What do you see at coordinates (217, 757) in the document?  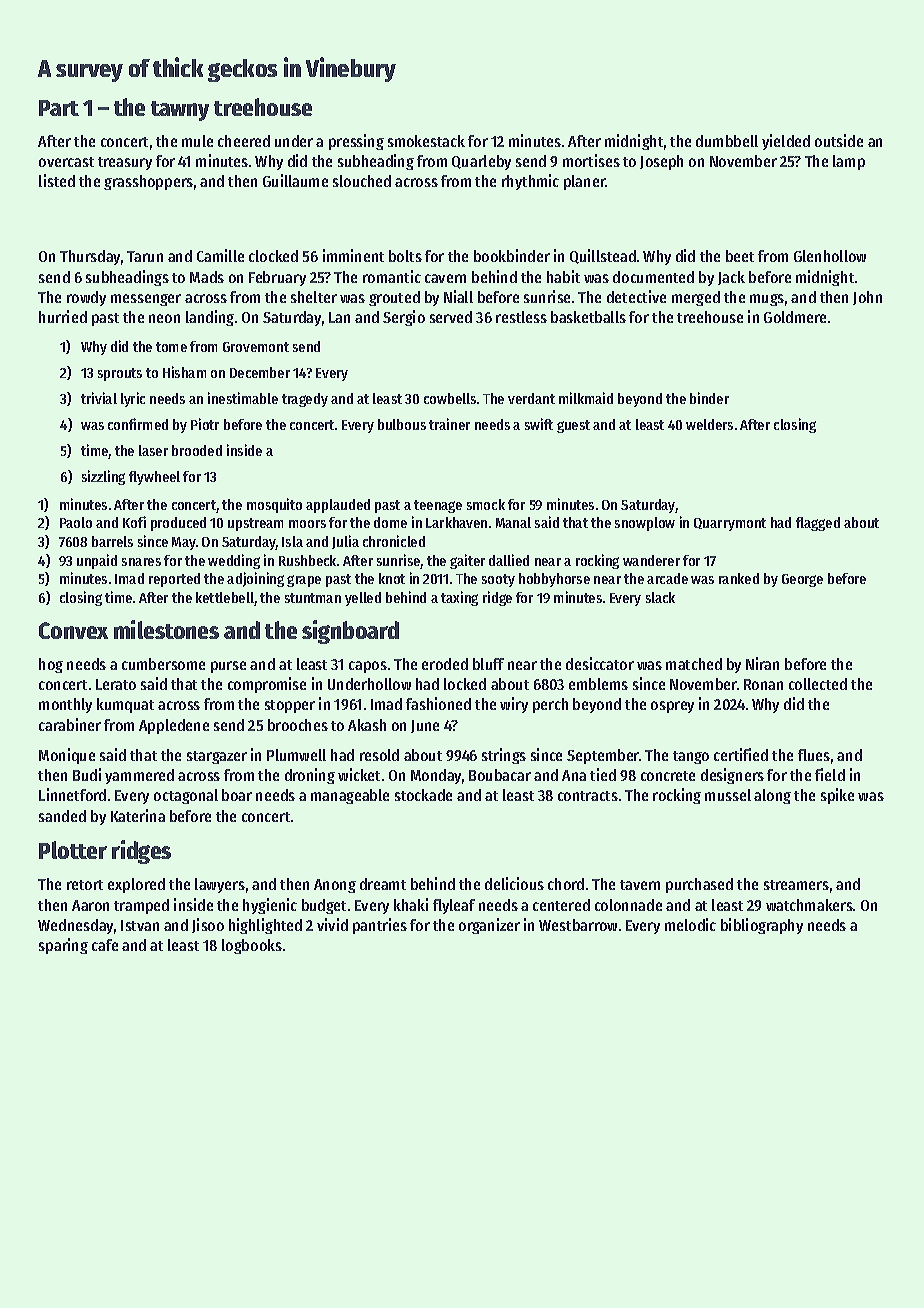 I see `stargazer` at bounding box center [217, 757].
